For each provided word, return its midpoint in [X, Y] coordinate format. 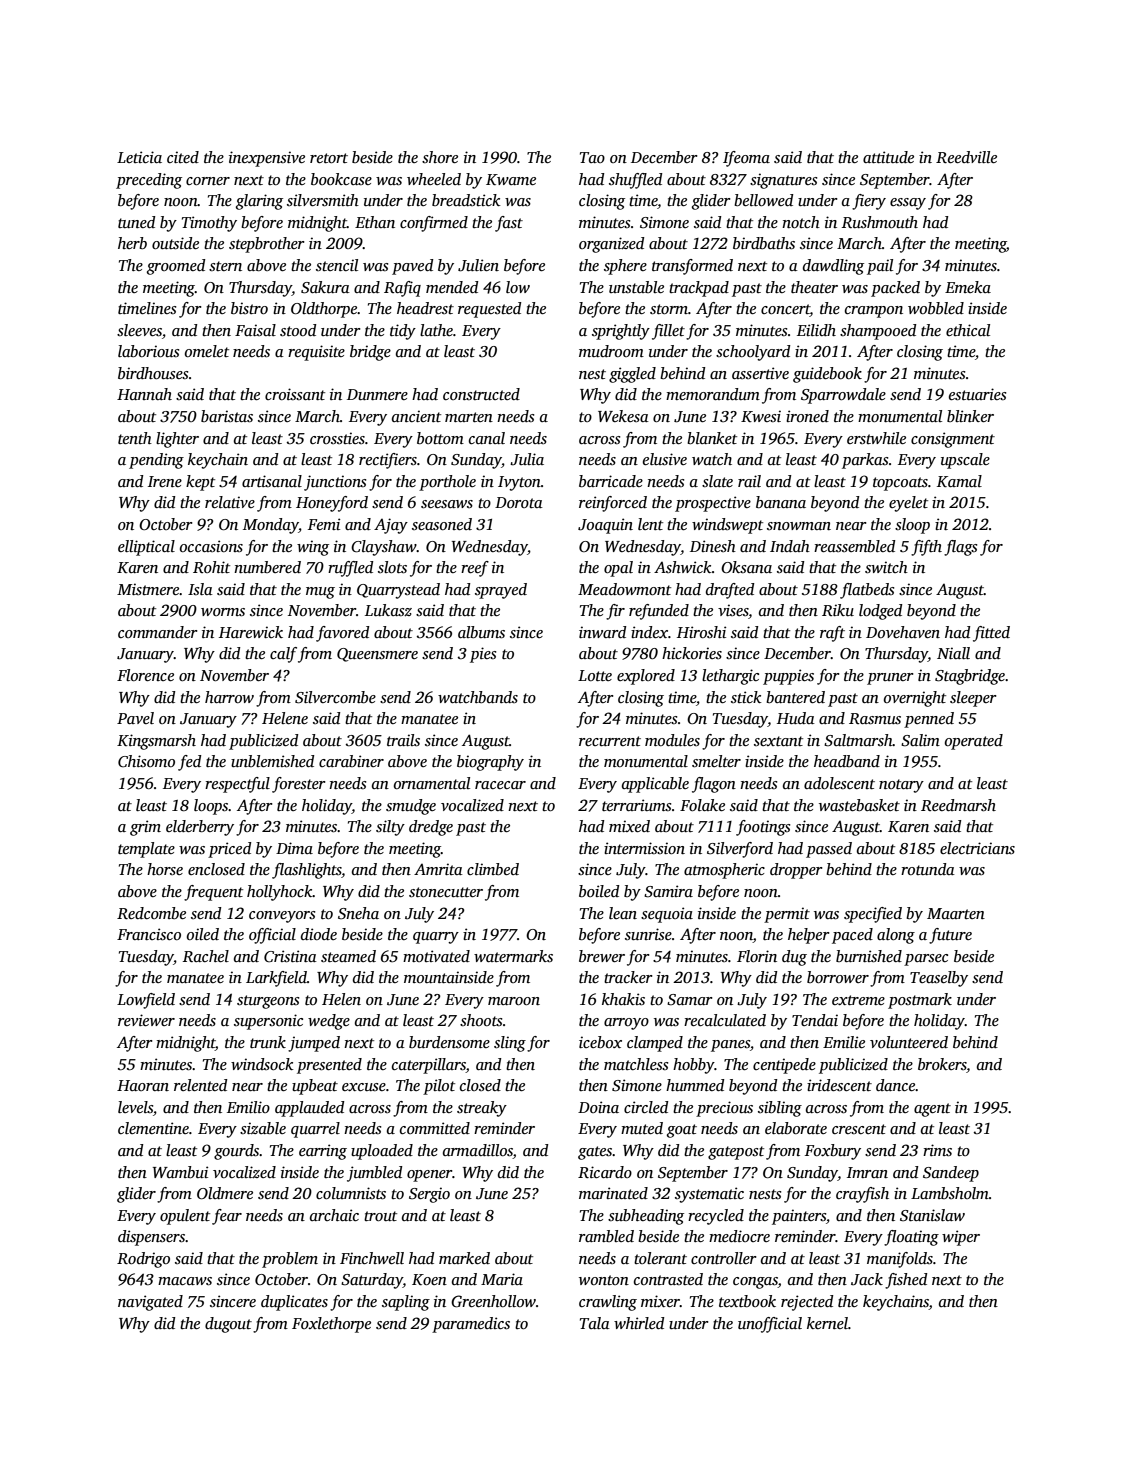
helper [809, 936]
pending [156, 461]
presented [329, 1066]
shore [440, 157]
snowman [799, 526]
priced [230, 850]
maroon [514, 1001]
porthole [447, 483]
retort [329, 158]
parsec [926, 960]
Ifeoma [746, 159]
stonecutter [446, 892]
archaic [334, 1215]
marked [464, 1258]
